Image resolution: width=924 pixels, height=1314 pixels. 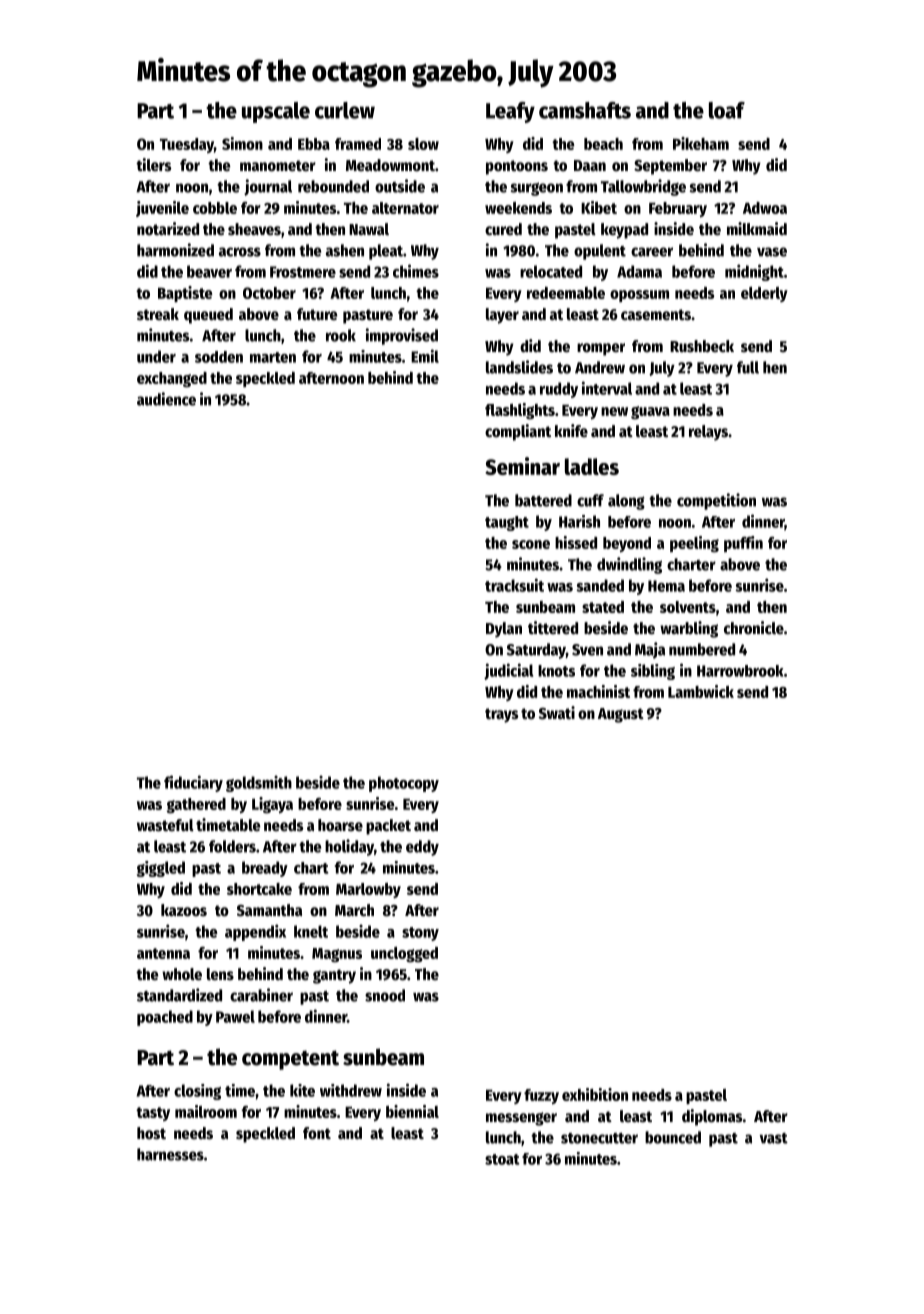 What do you see at coordinates (209, 271) in the screenshot?
I see `beaver` at bounding box center [209, 271].
